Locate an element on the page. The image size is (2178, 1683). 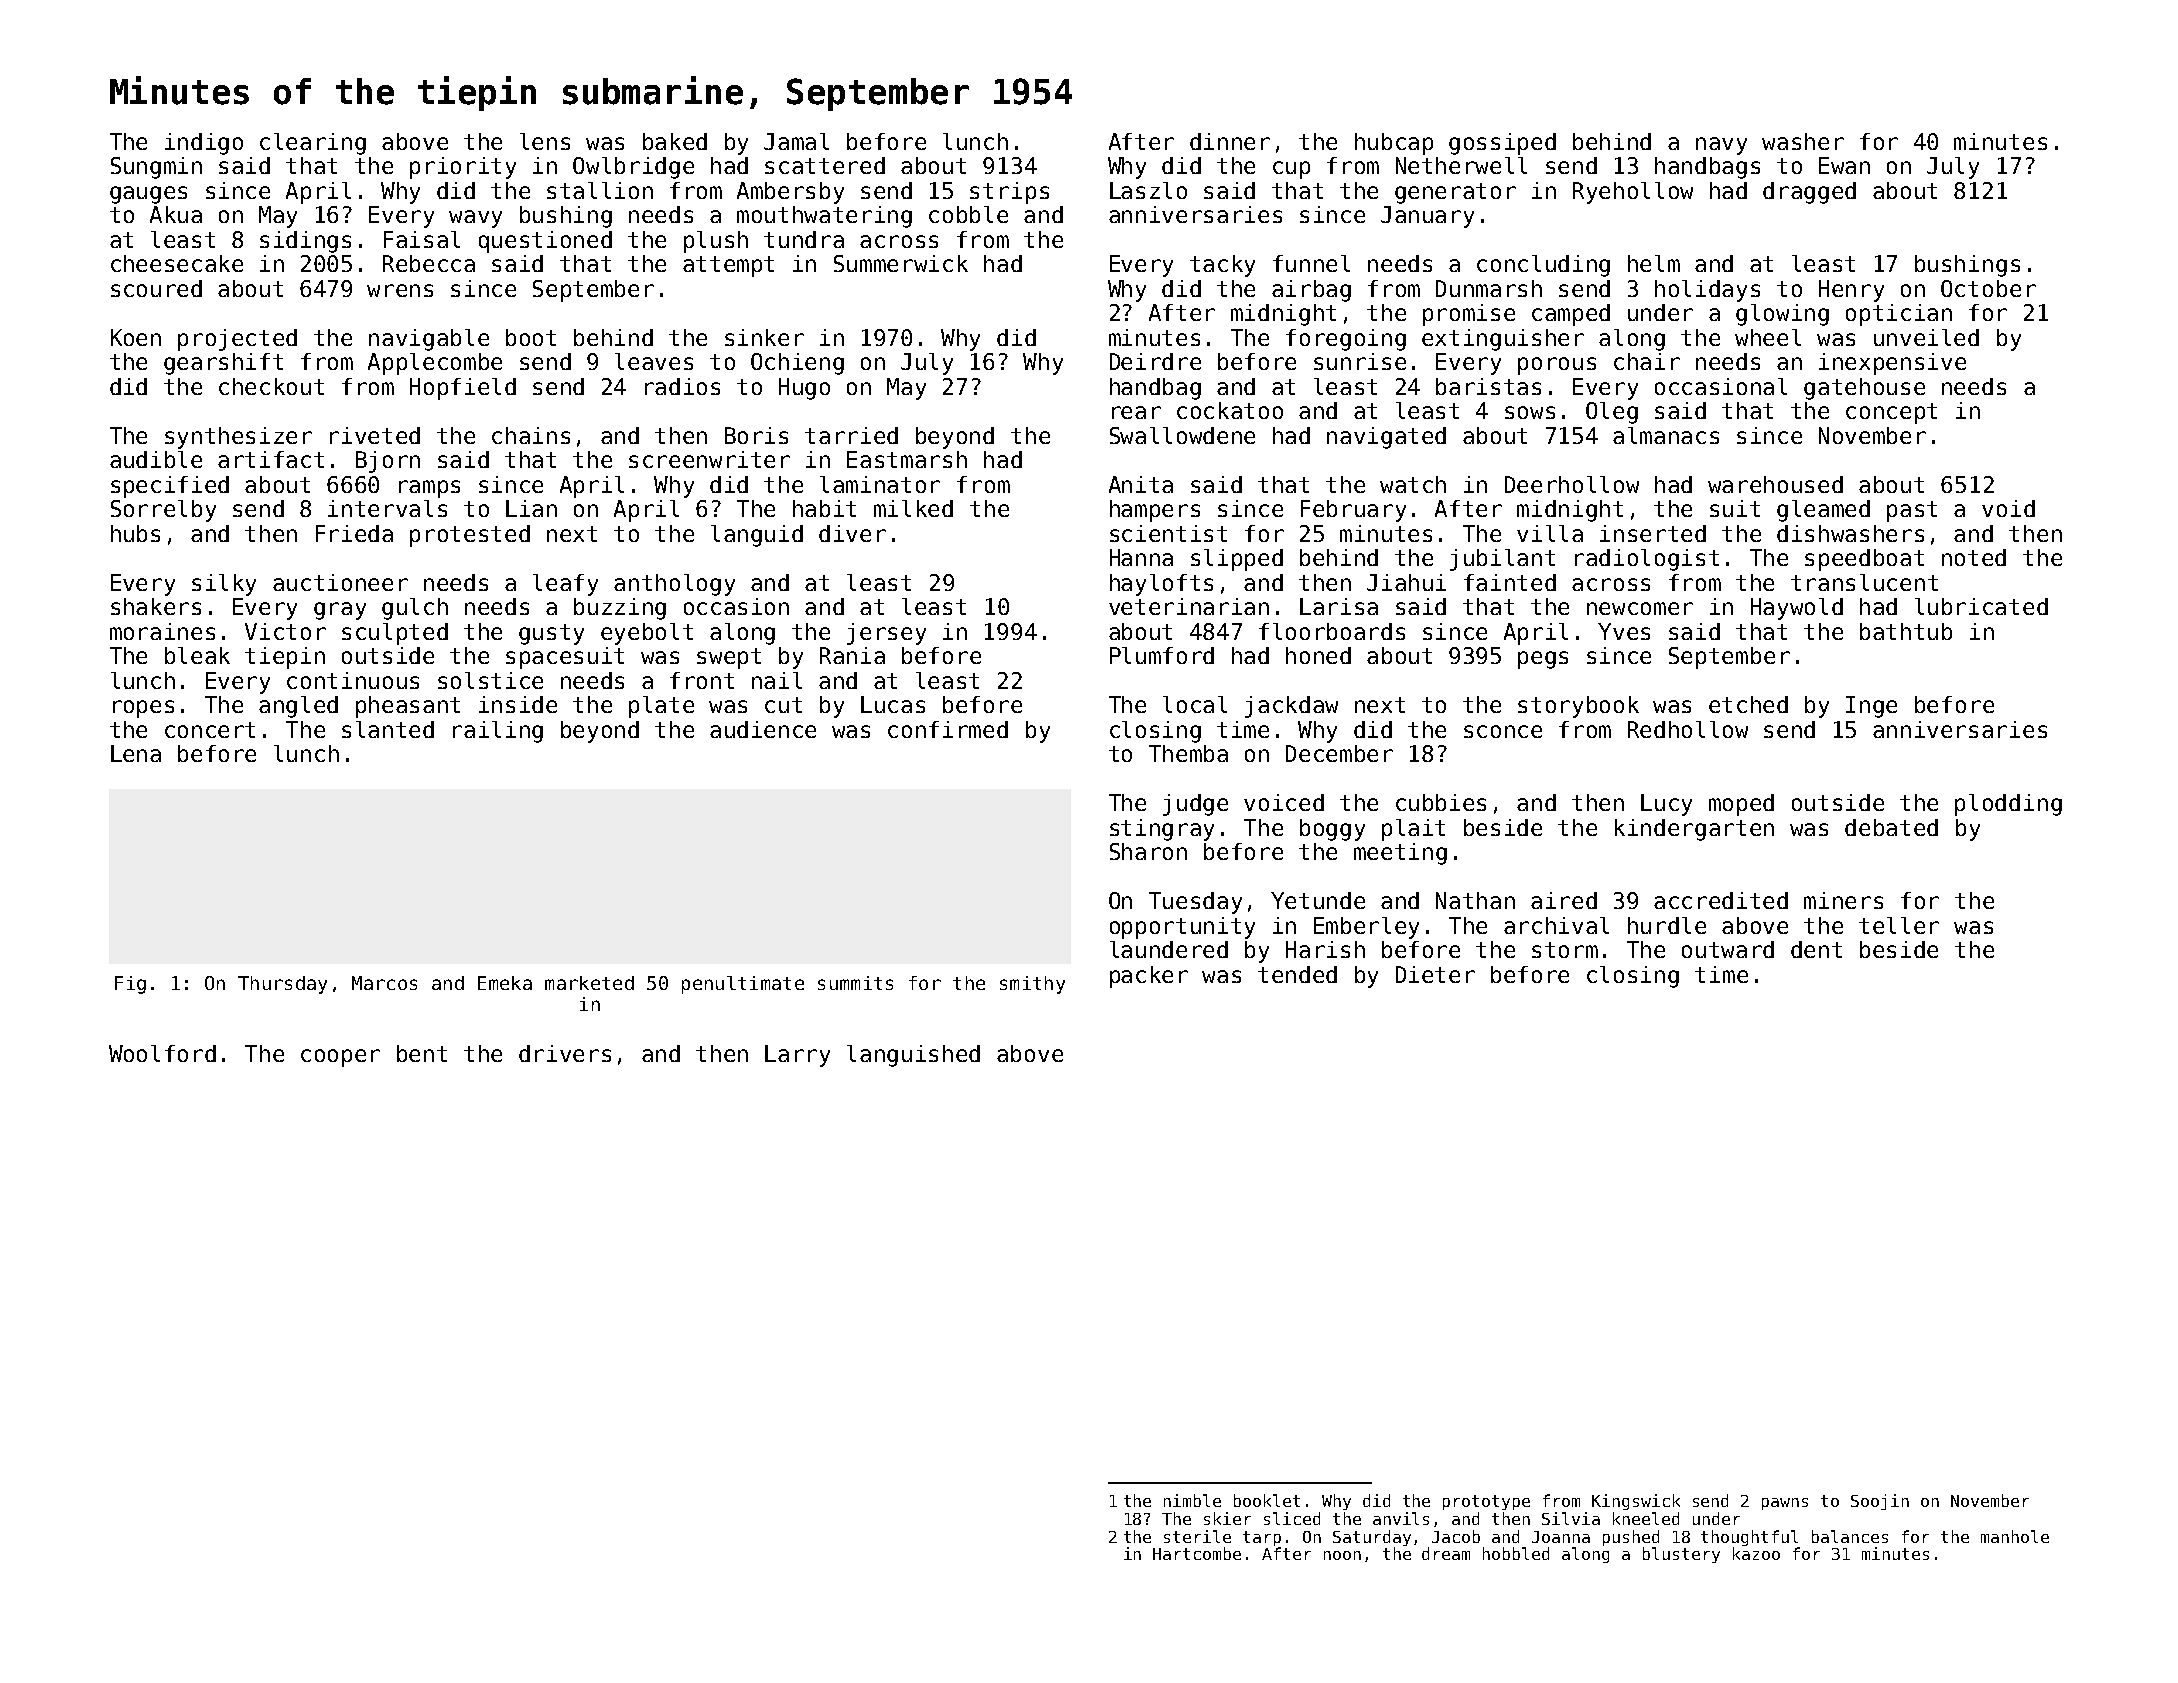
chair is located at coordinates (1647, 361).
